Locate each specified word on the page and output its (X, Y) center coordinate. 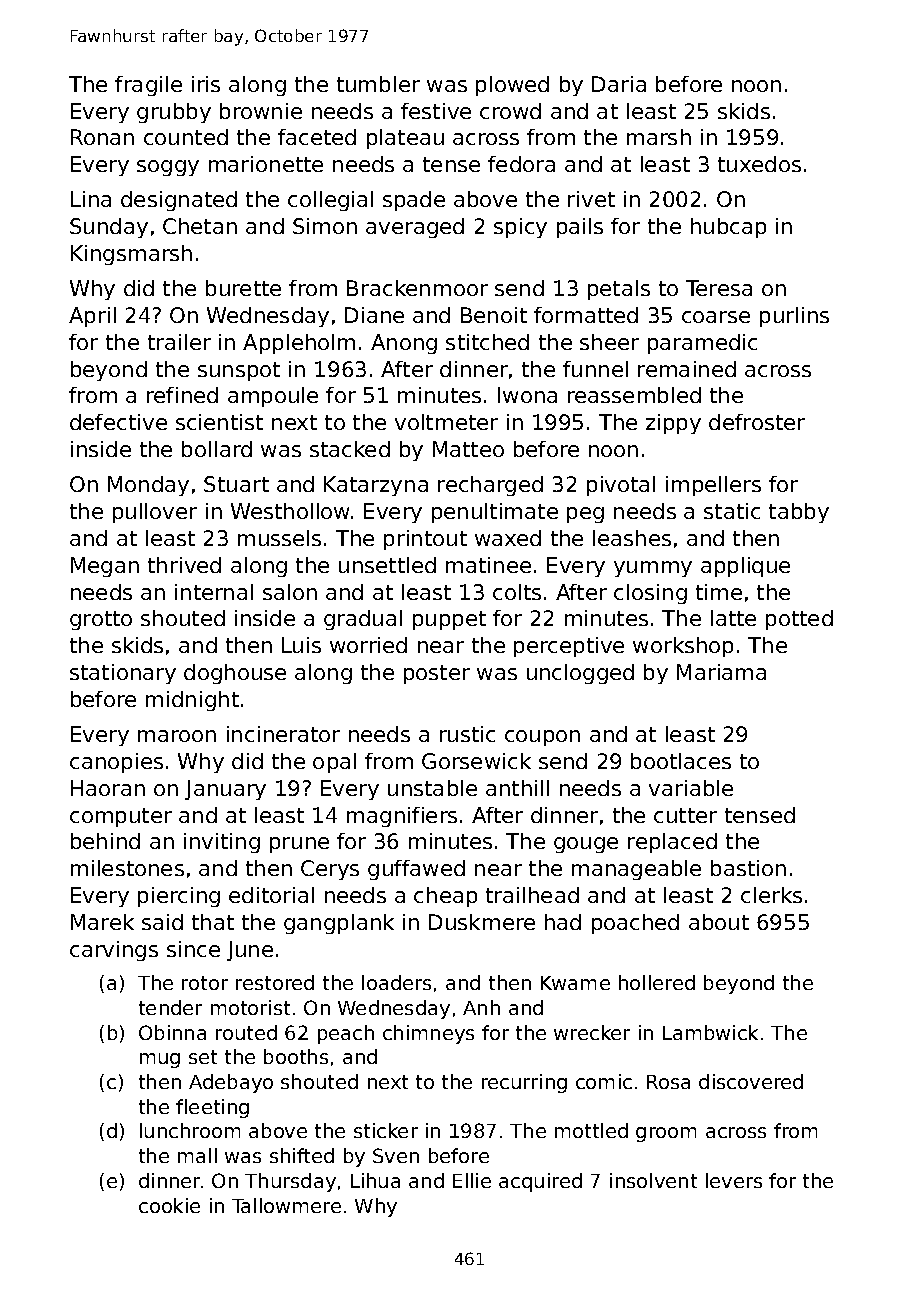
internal (214, 592)
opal (334, 763)
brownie (261, 111)
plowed (512, 86)
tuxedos (759, 164)
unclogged (580, 674)
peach (346, 1034)
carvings (114, 951)
